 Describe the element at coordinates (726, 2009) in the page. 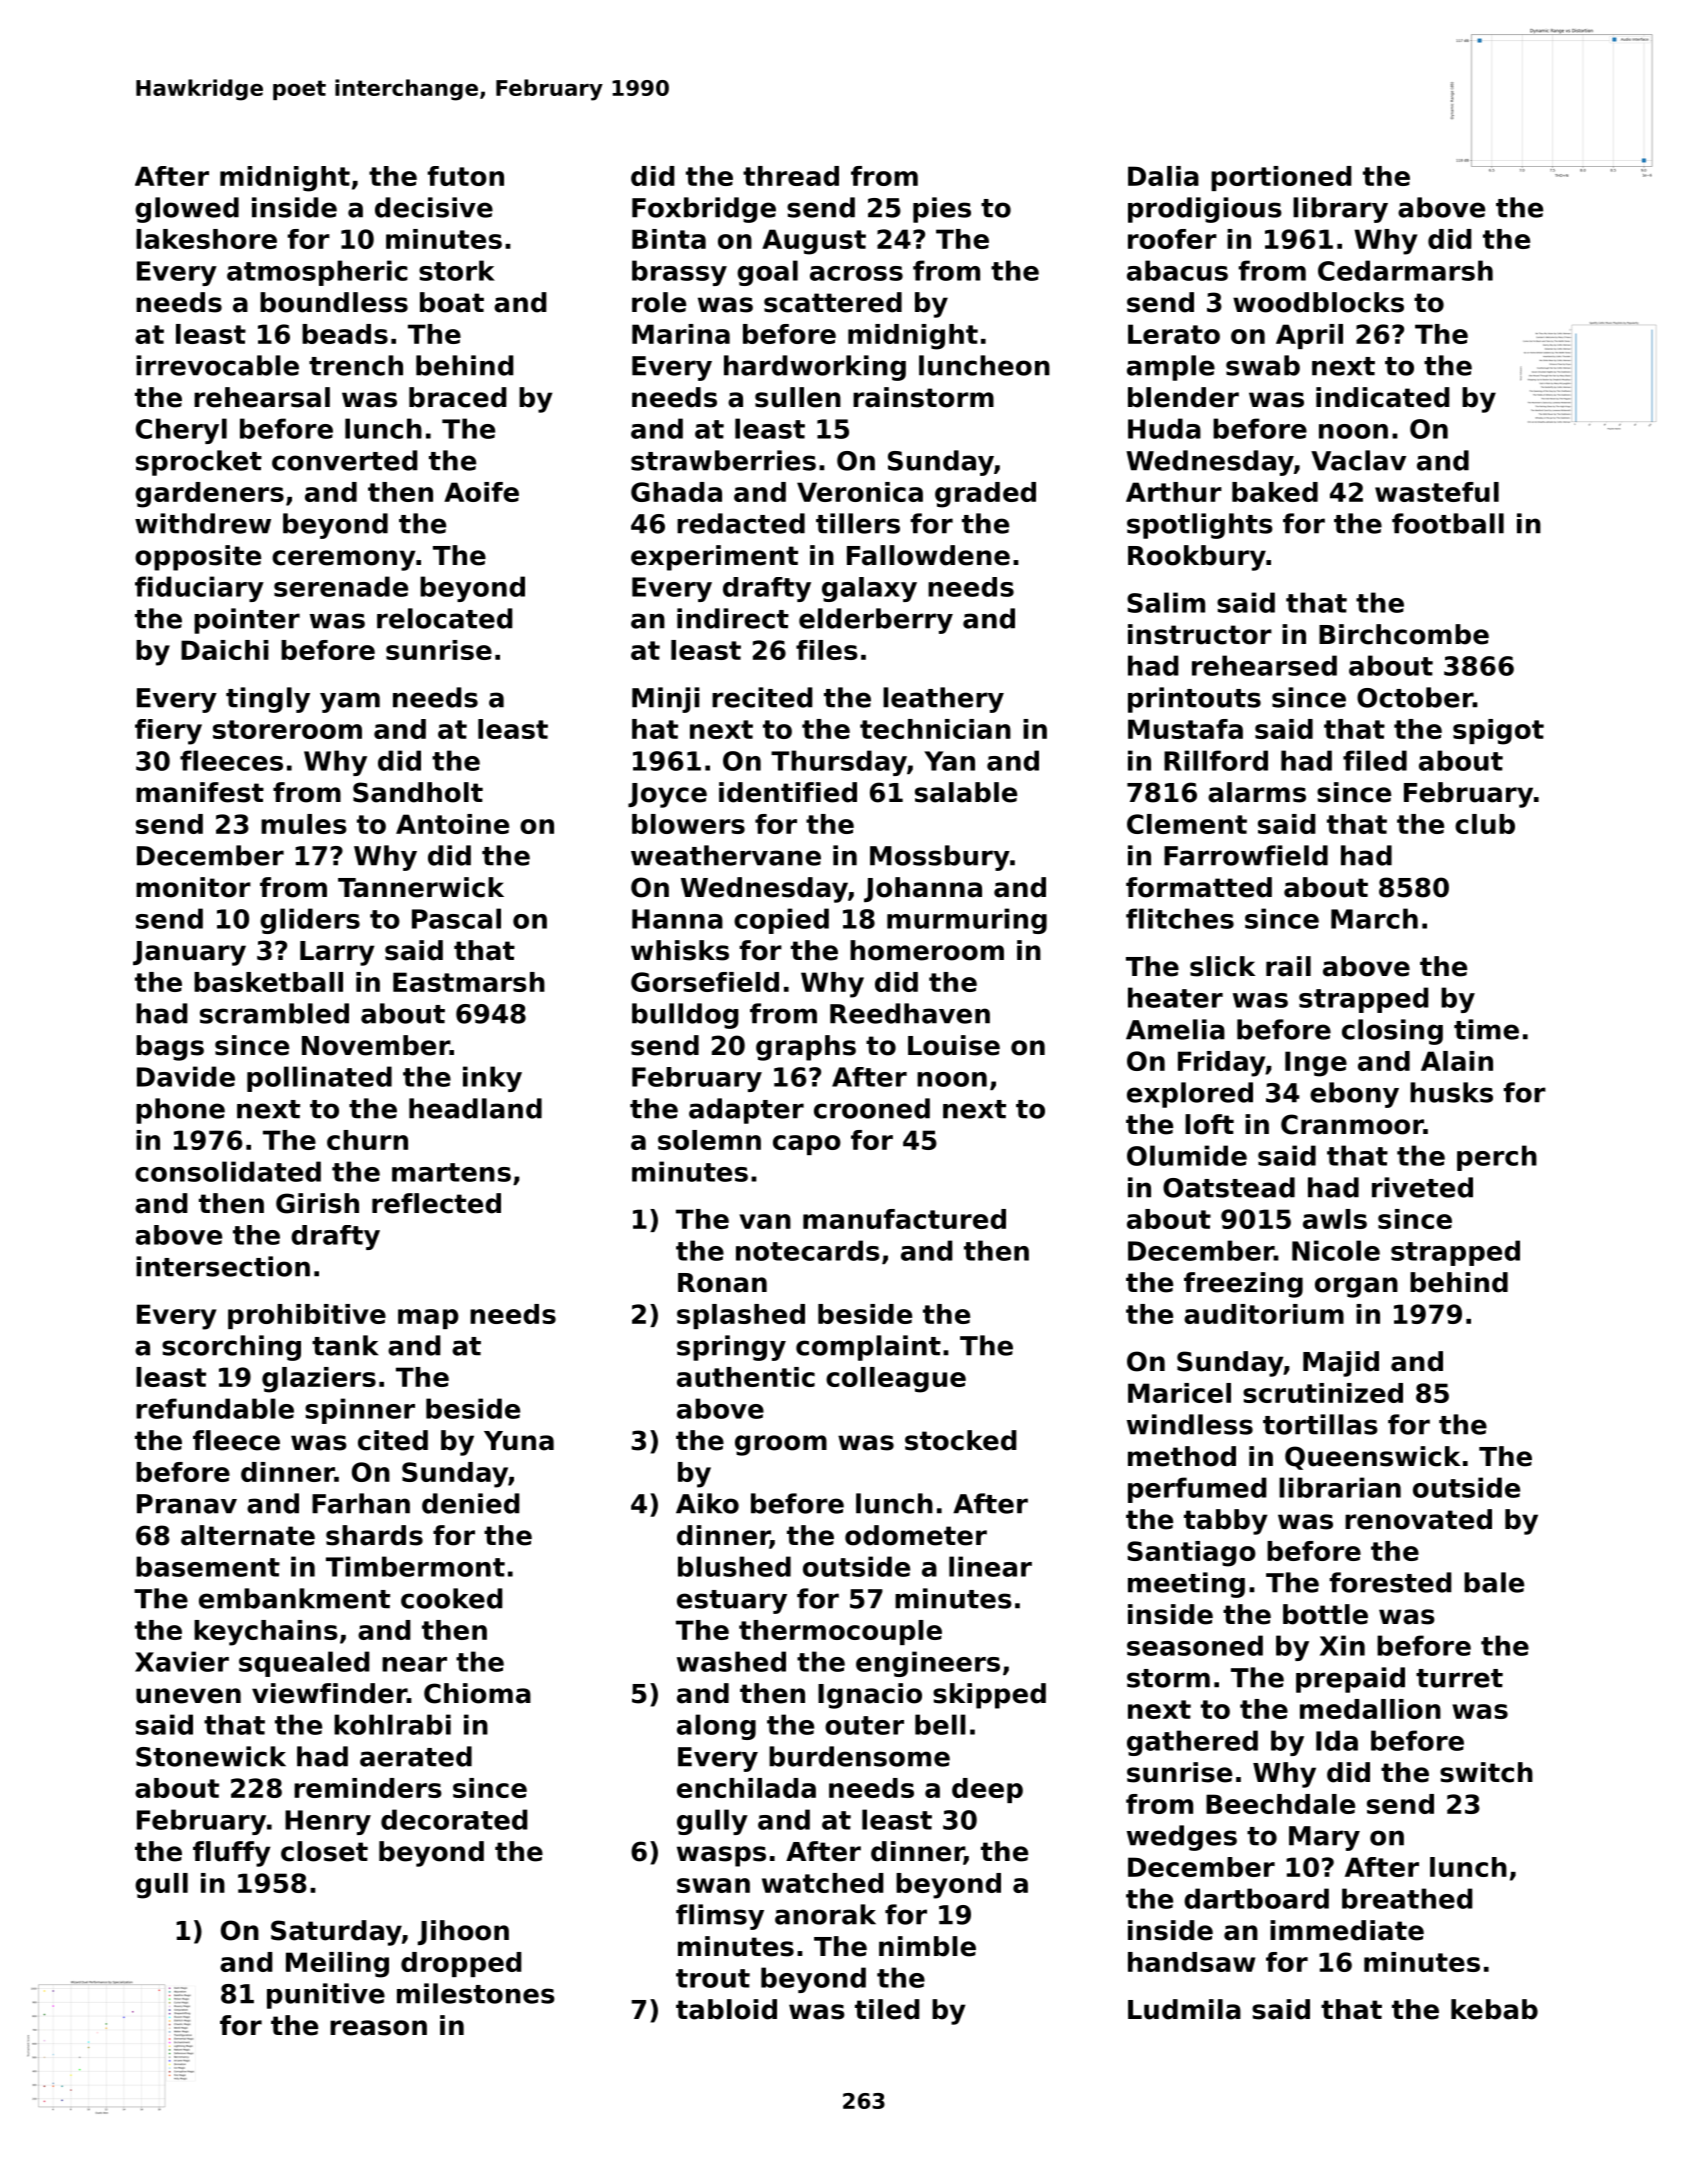

I see `tabloid` at that location.
